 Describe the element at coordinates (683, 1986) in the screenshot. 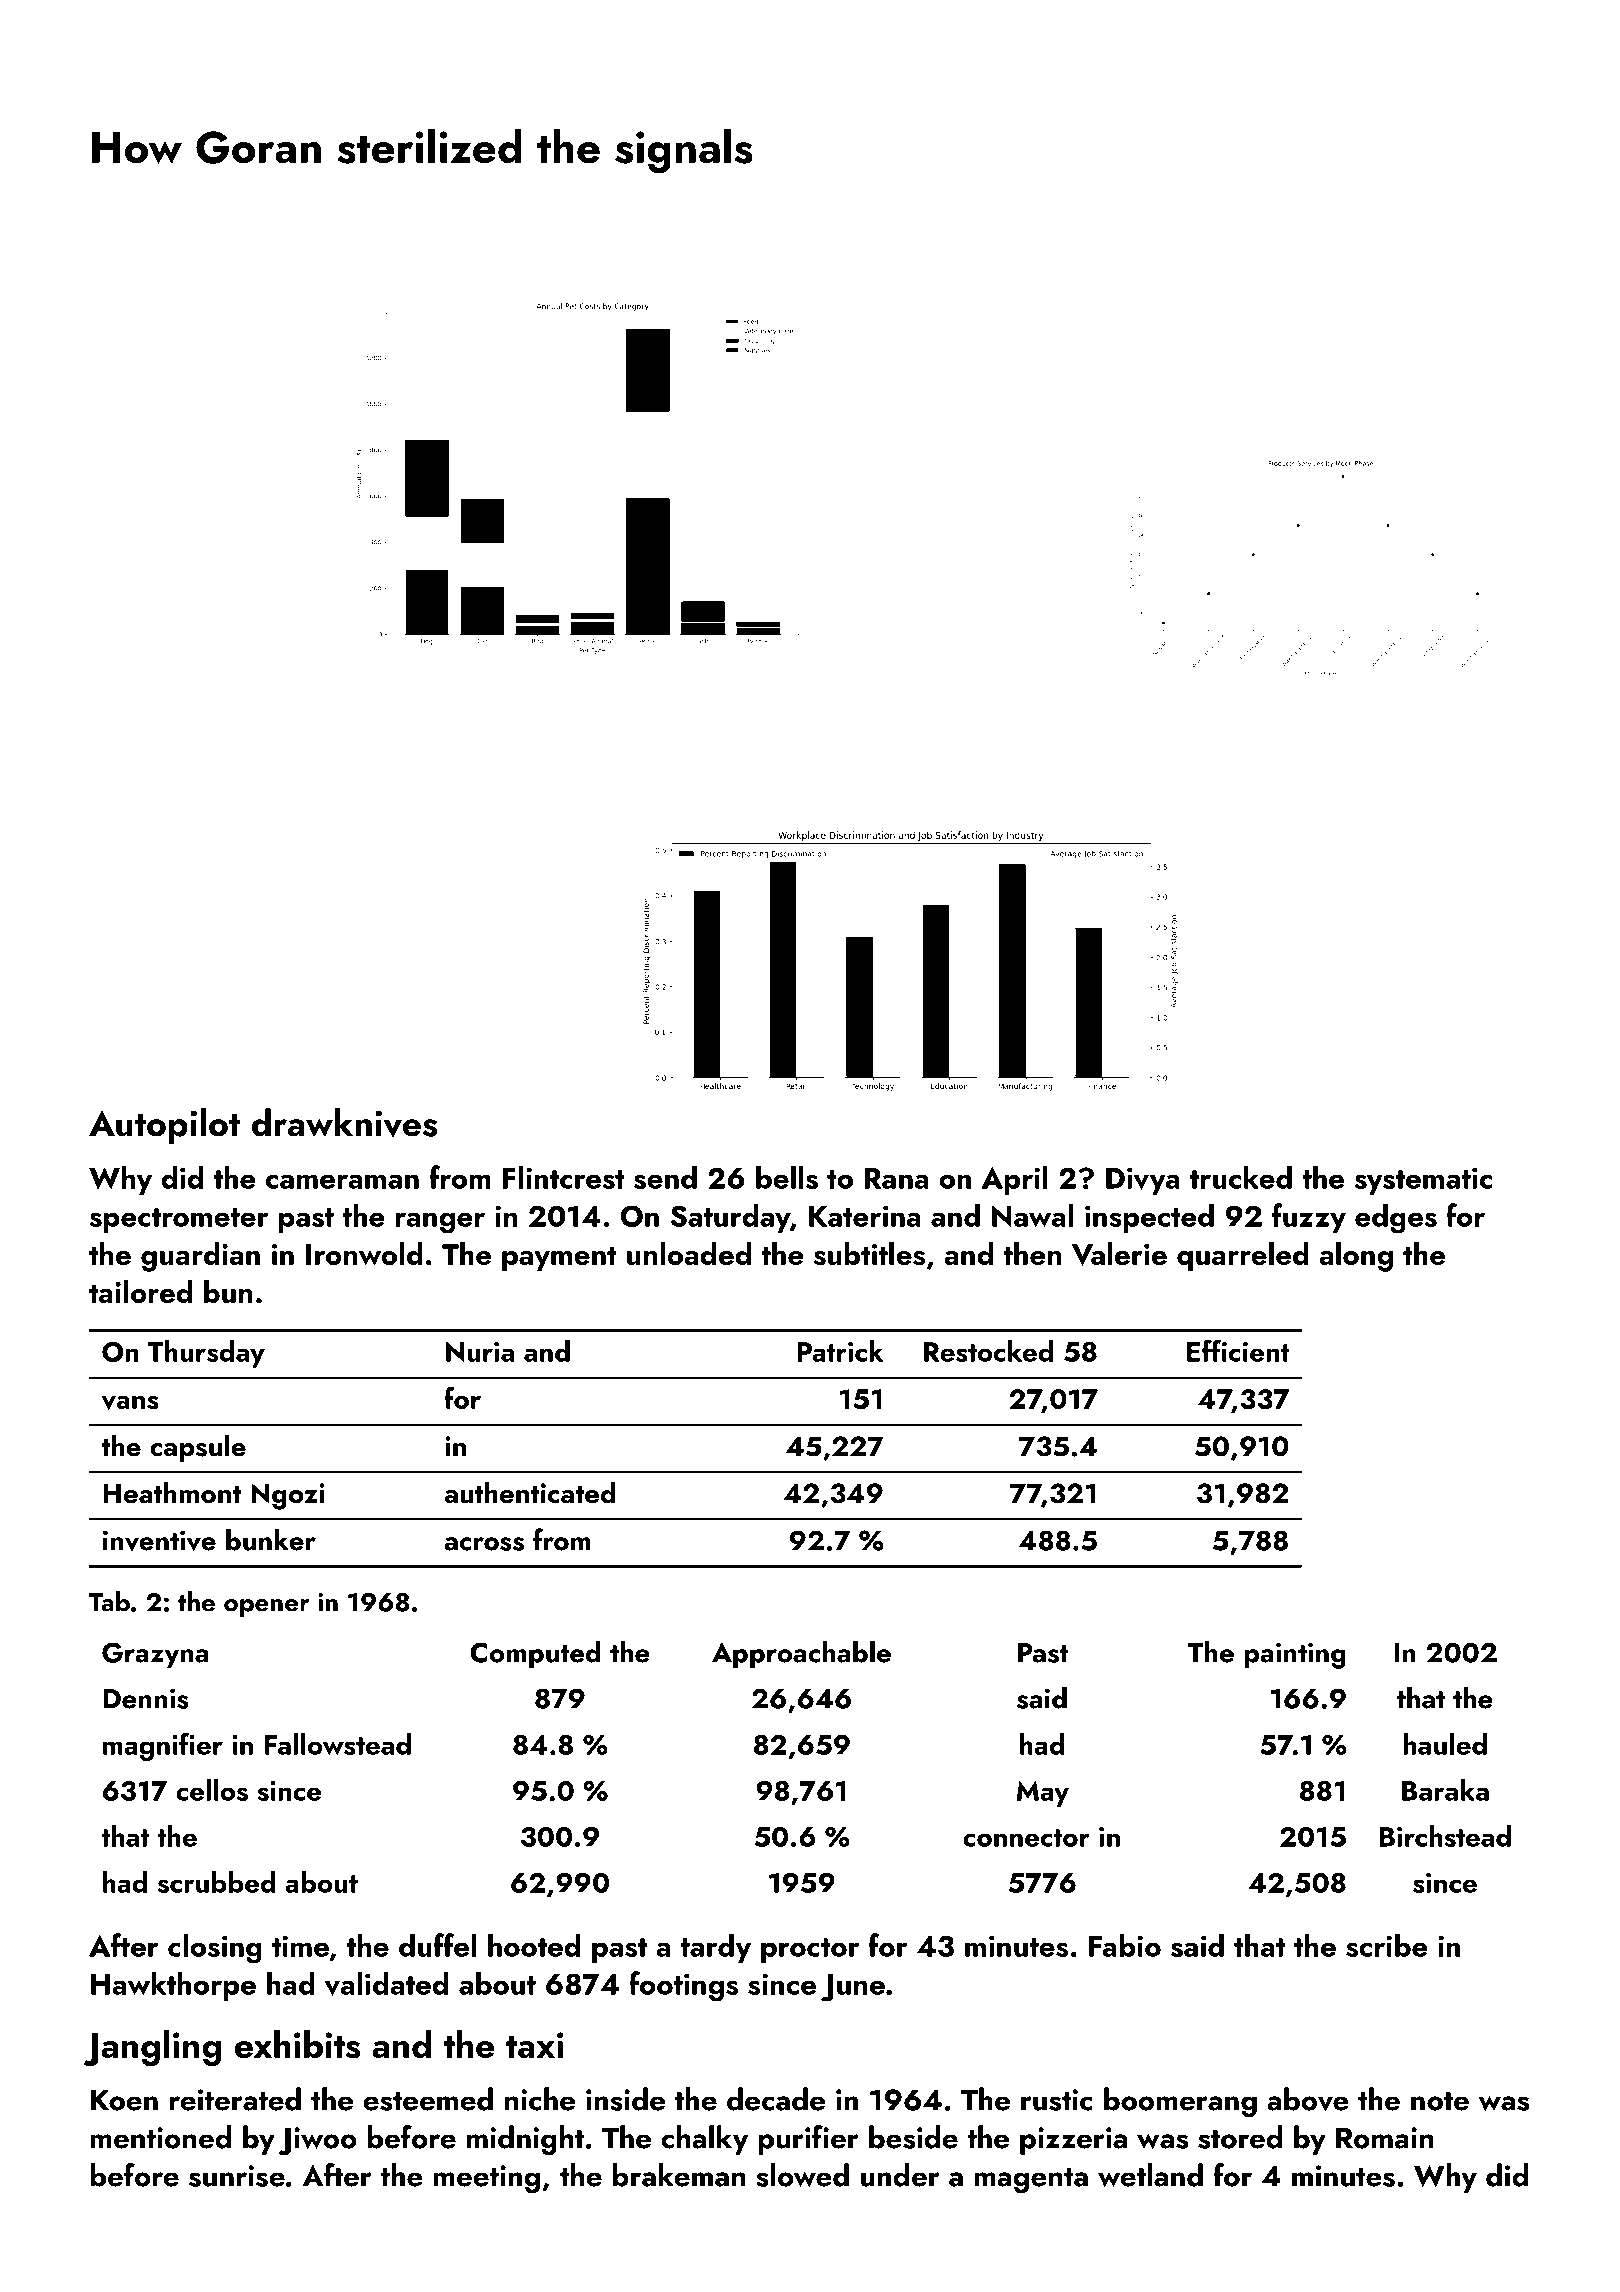

I see `footings` at that location.
